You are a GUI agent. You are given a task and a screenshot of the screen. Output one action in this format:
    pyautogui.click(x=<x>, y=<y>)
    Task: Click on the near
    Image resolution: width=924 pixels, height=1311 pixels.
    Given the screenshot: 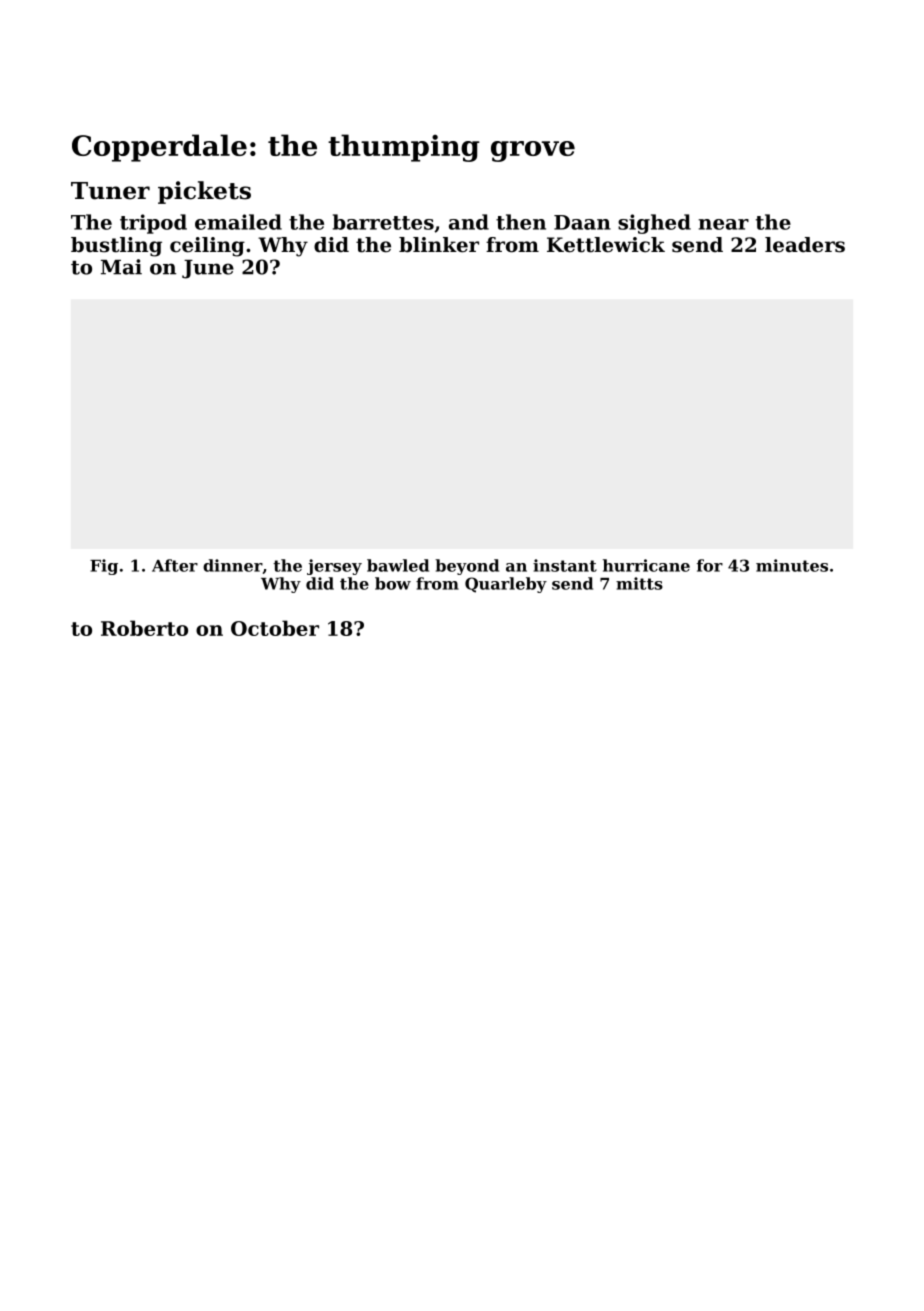 What is the action you would take?
    pyautogui.click(x=723, y=224)
